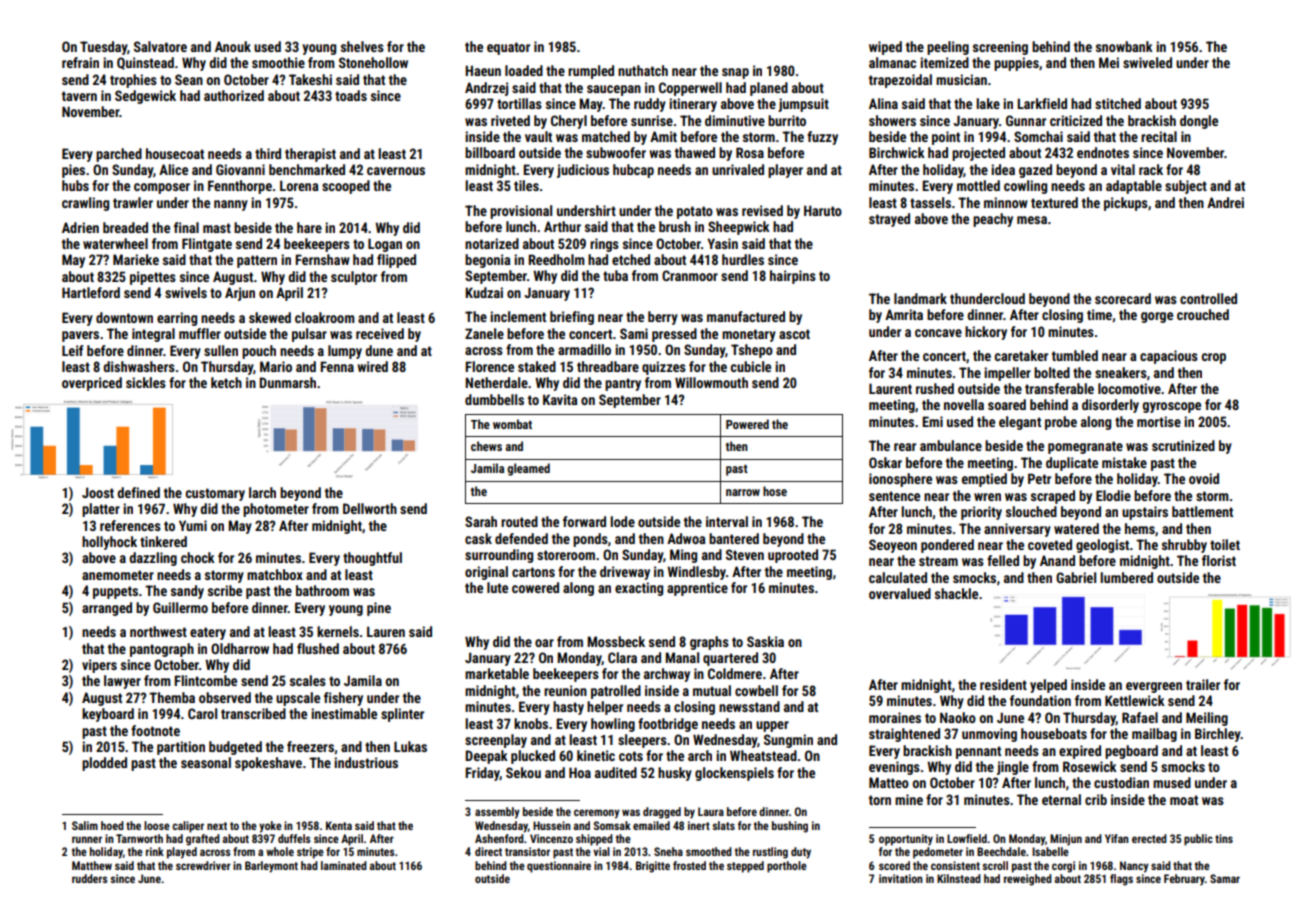  Describe the element at coordinates (257, 261) in the document. I see `pattern` at that location.
